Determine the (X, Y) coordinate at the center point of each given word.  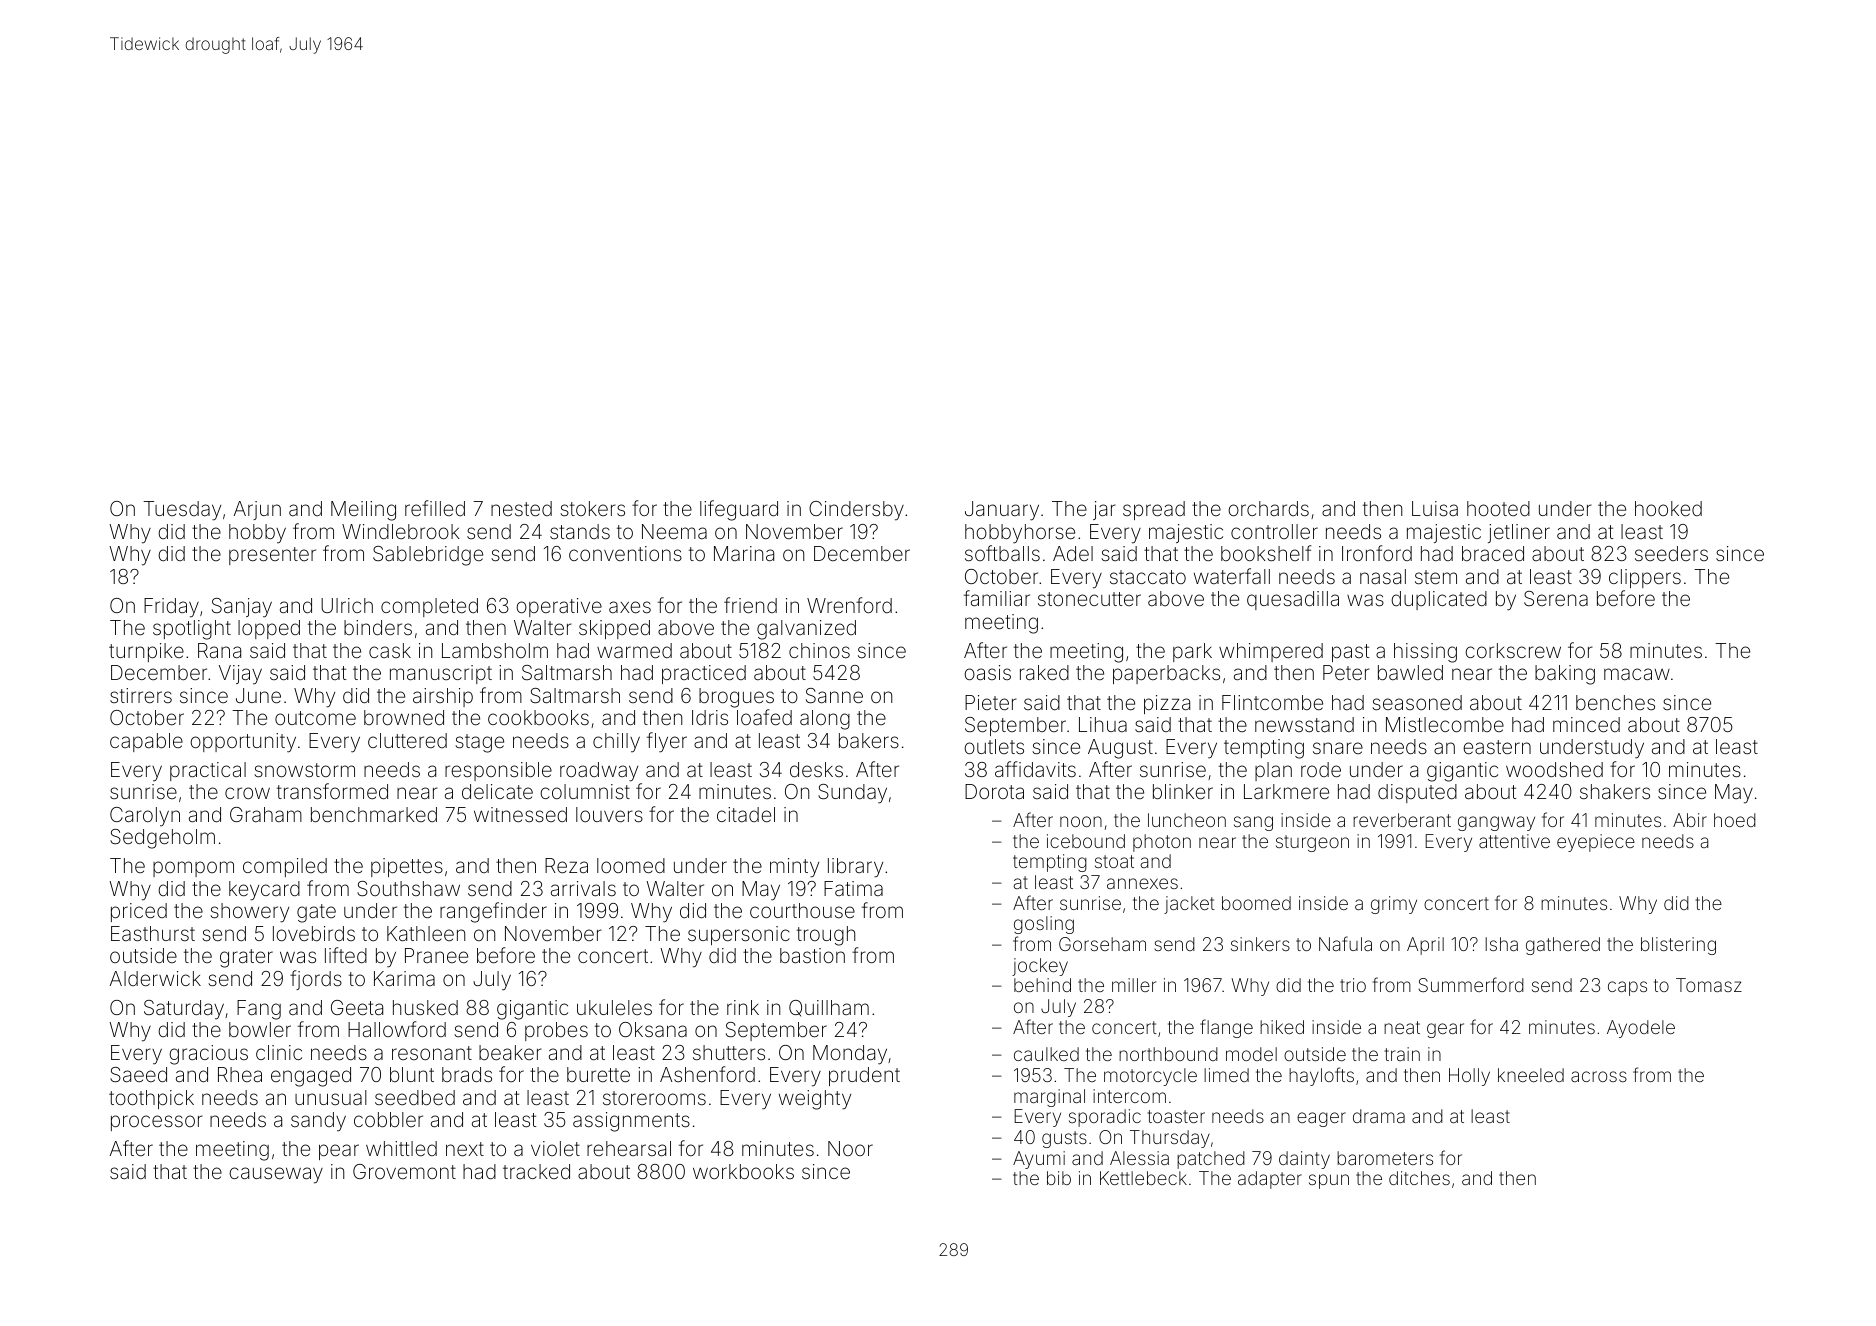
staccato (1148, 577)
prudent (864, 1076)
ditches (1419, 1178)
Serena (1556, 598)
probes (556, 1031)
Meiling (363, 511)
